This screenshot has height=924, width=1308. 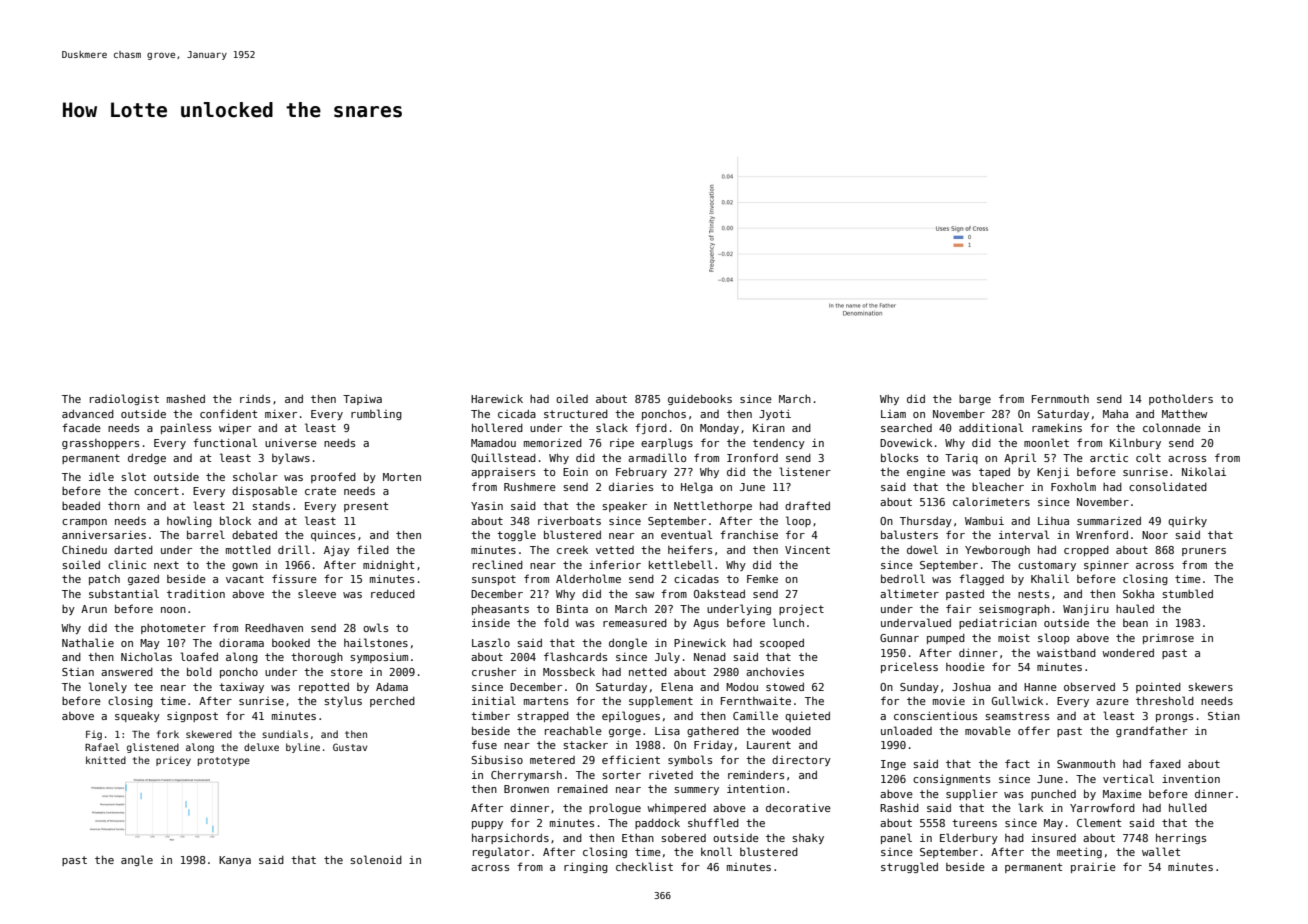 What do you see at coordinates (782, 644) in the screenshot?
I see `scooped` at bounding box center [782, 644].
